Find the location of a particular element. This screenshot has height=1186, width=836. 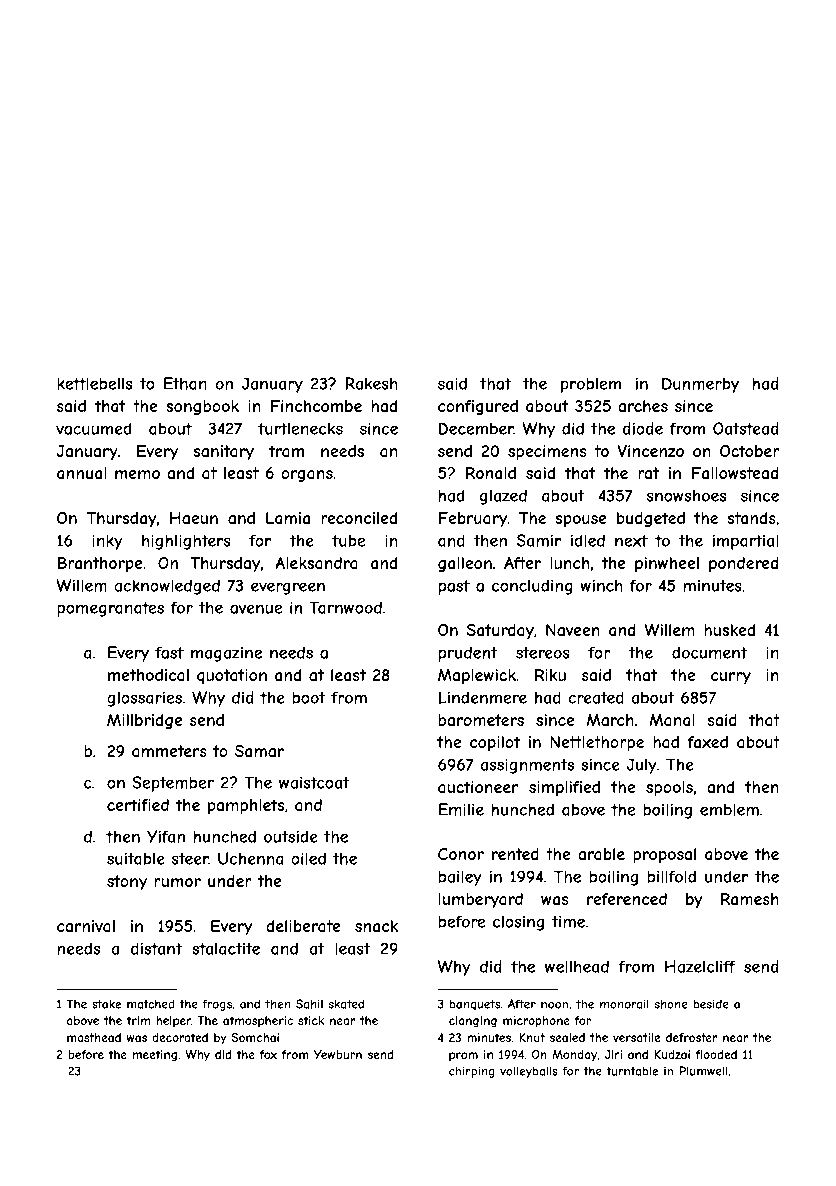

pomegranates is located at coordinates (110, 609).
